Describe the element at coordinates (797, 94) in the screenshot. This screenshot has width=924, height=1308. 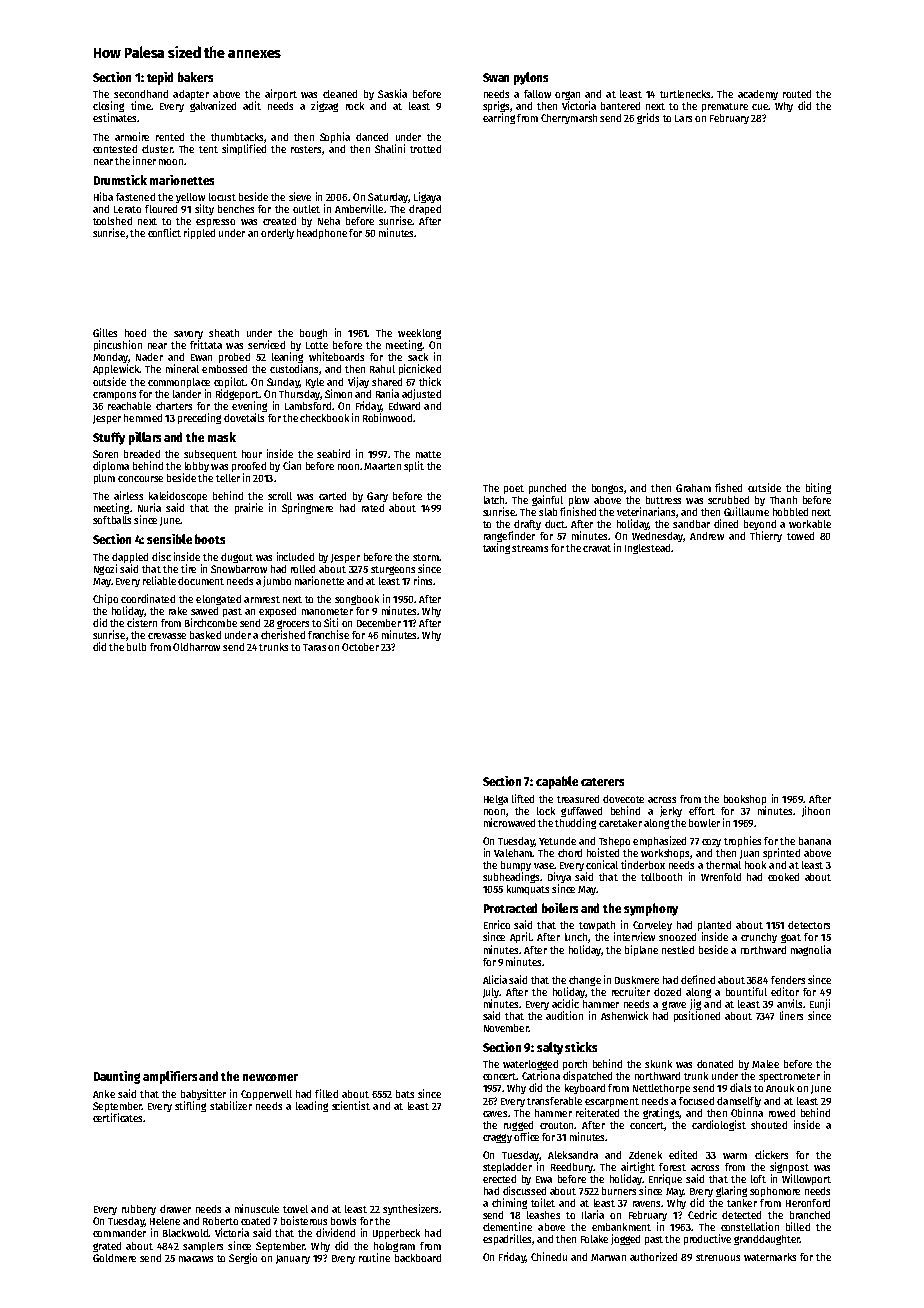
I see `routed` at that location.
